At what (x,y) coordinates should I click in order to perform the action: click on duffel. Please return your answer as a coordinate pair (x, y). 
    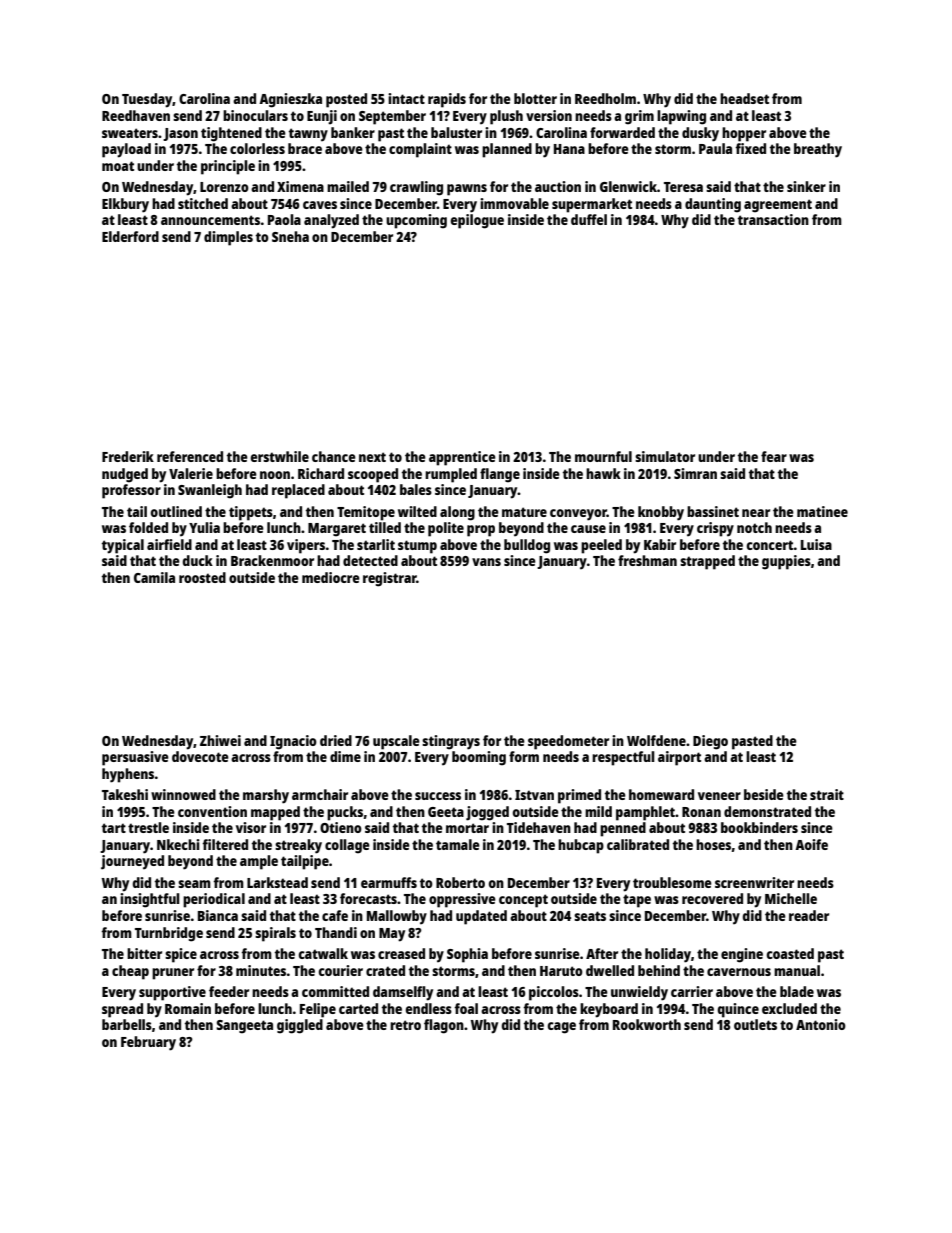
    Looking at the image, I should click on (589, 219).
